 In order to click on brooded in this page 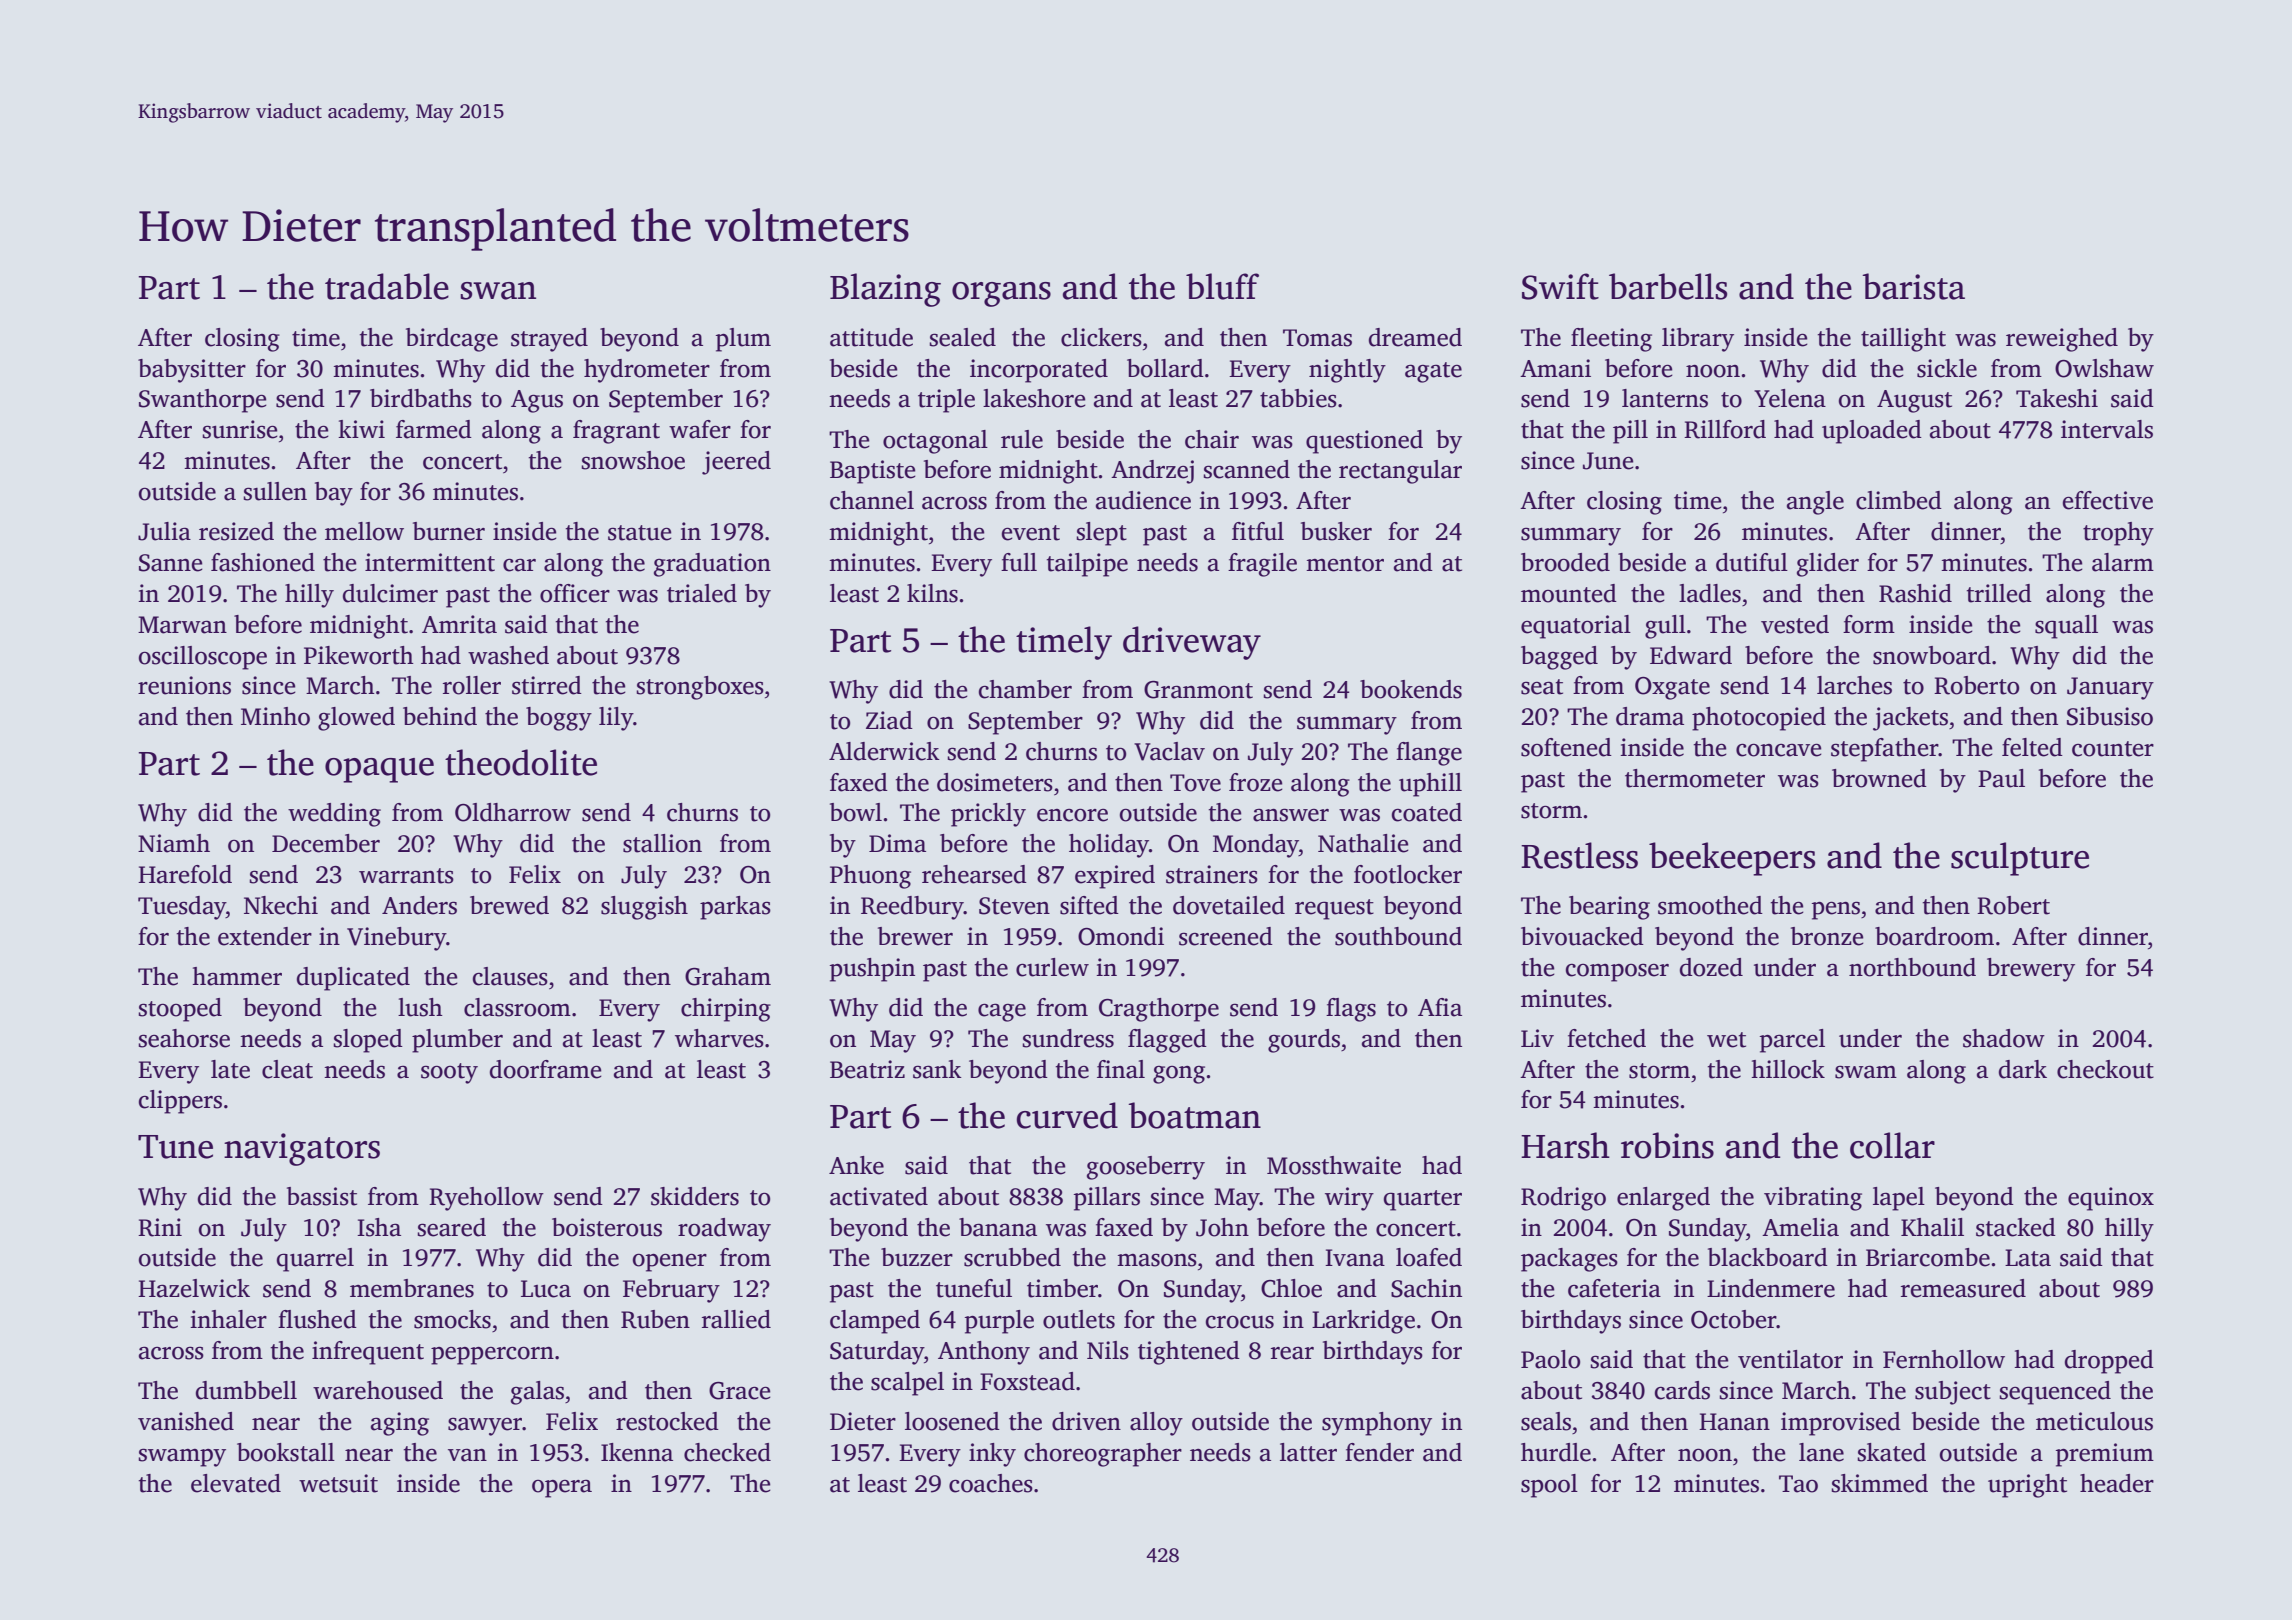, I will do `click(1565, 562)`.
